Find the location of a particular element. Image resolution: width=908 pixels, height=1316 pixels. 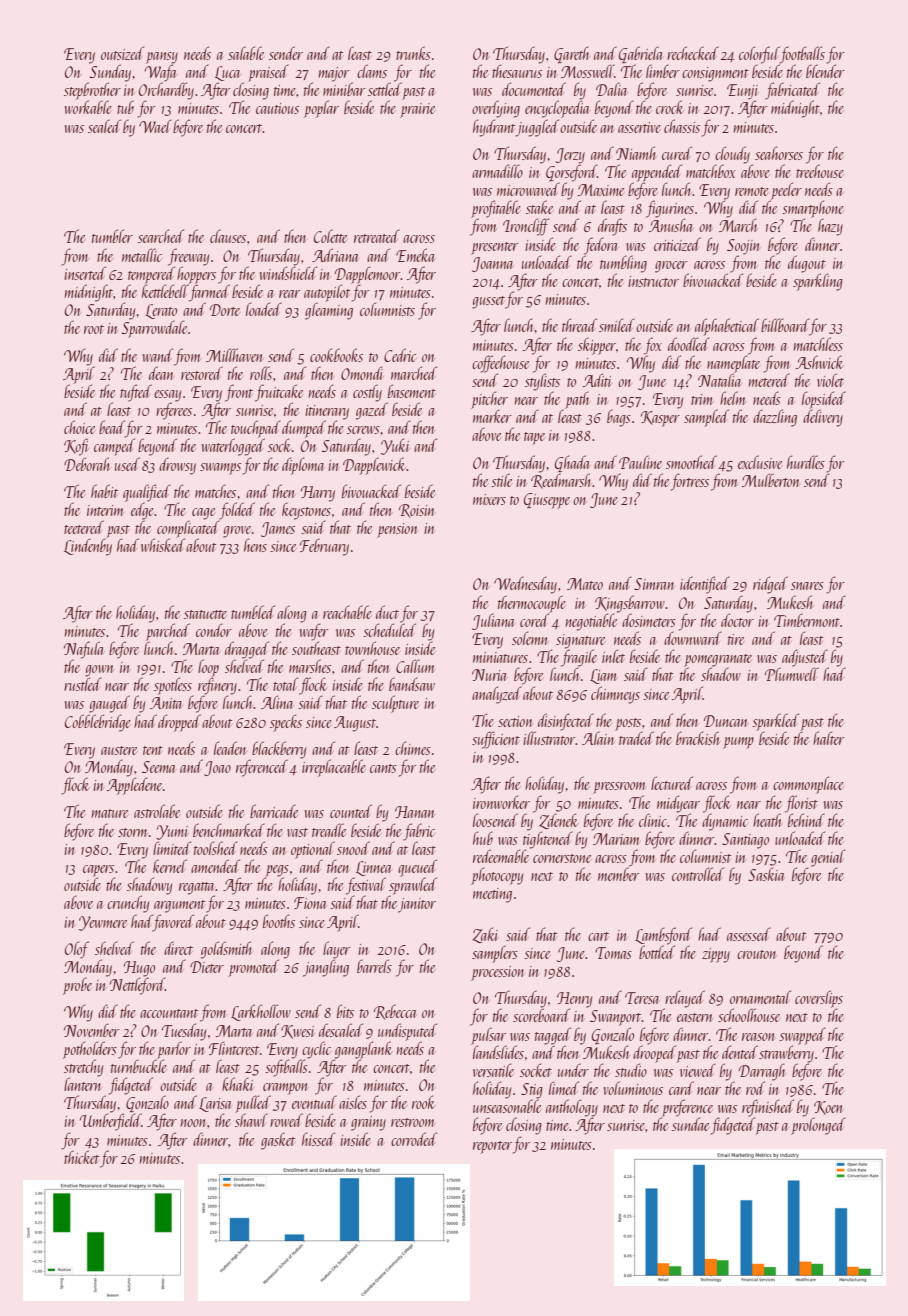

gasket is located at coordinates (278, 1141).
